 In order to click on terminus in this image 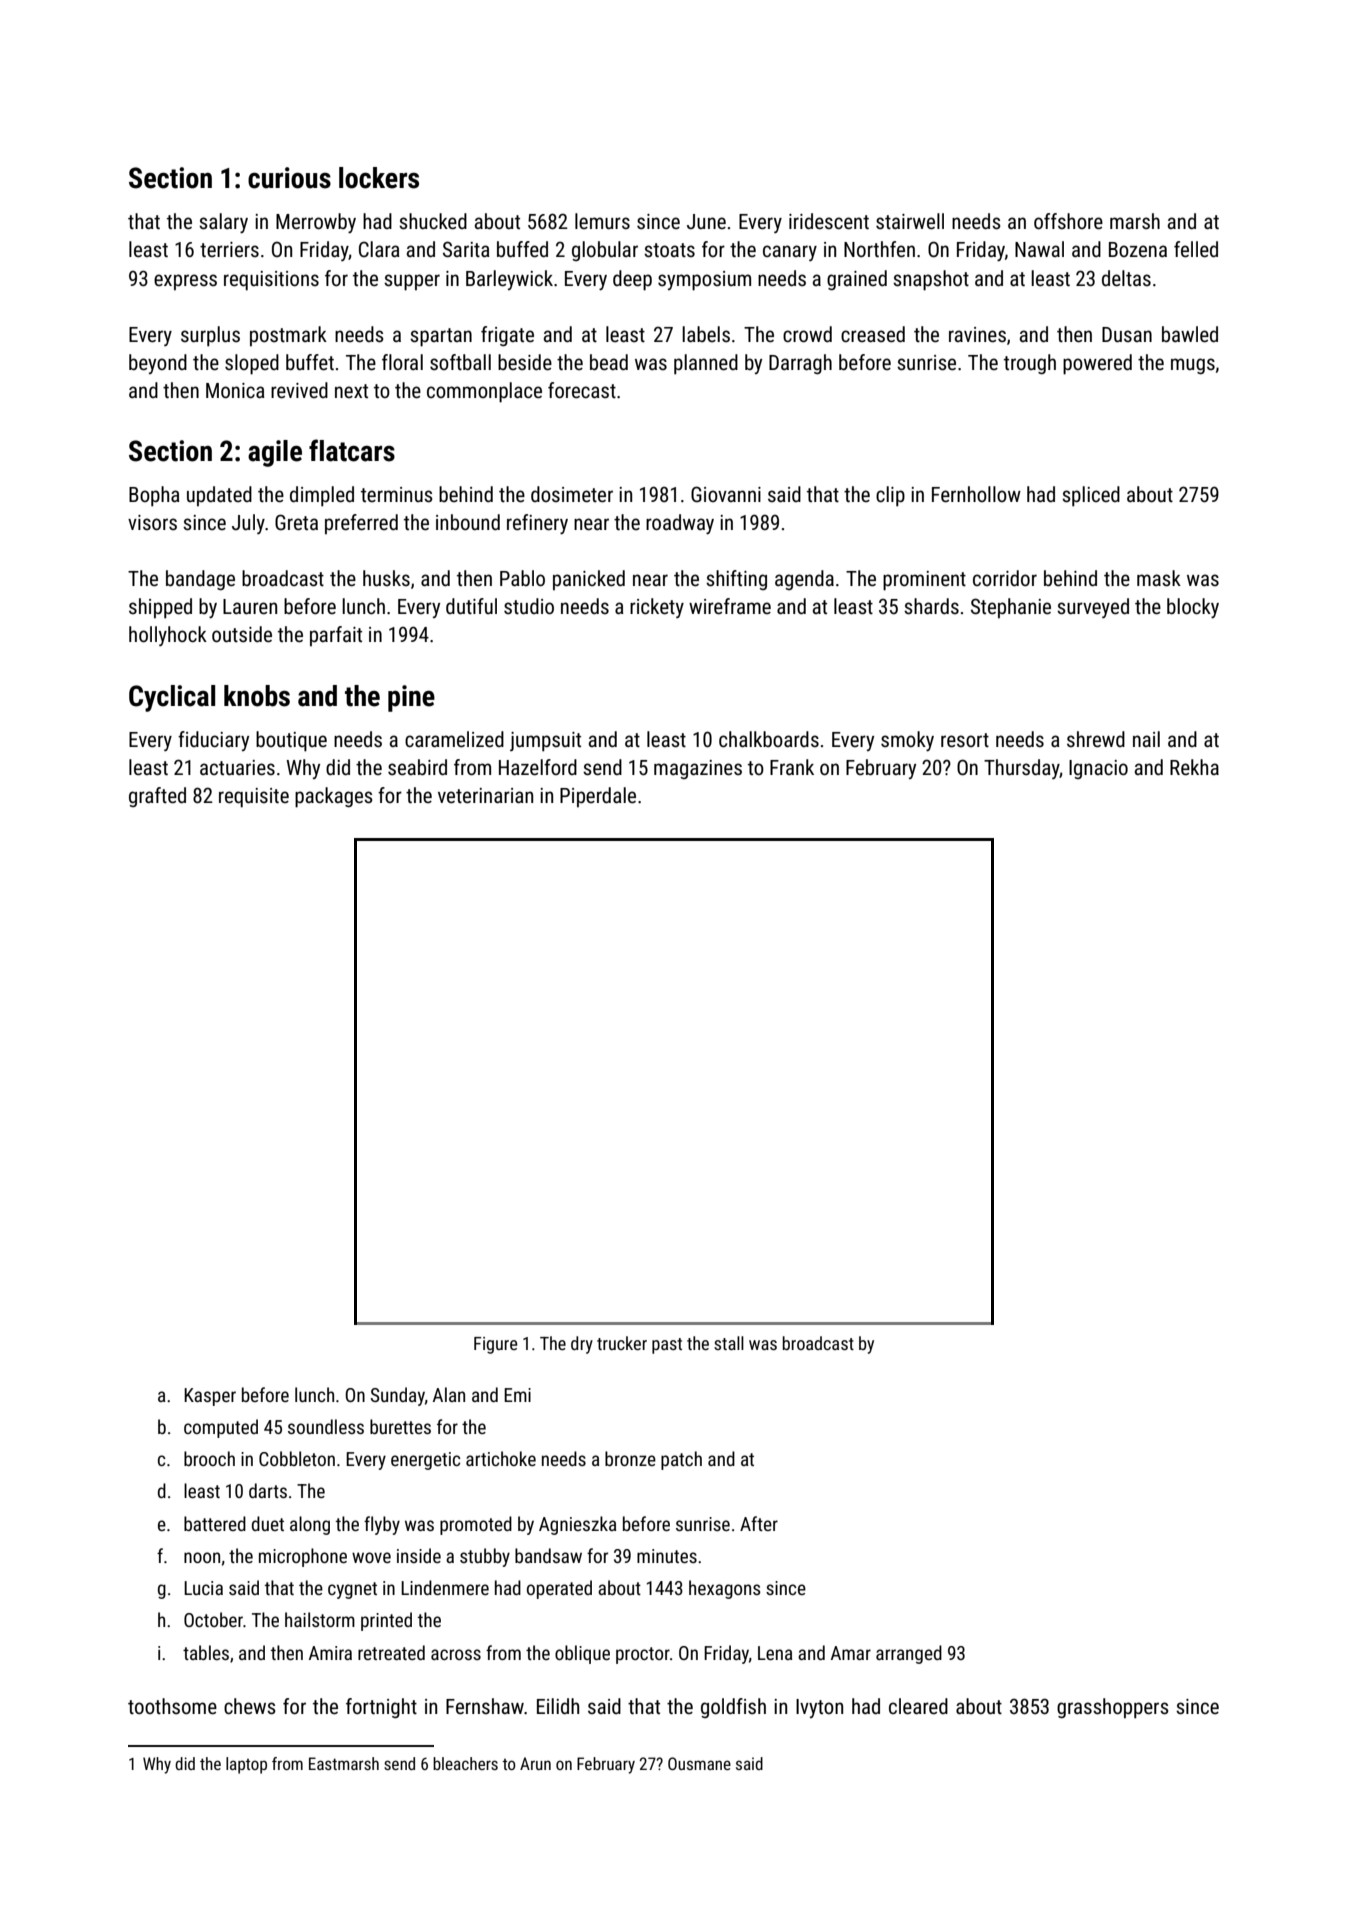, I will do `click(397, 495)`.
